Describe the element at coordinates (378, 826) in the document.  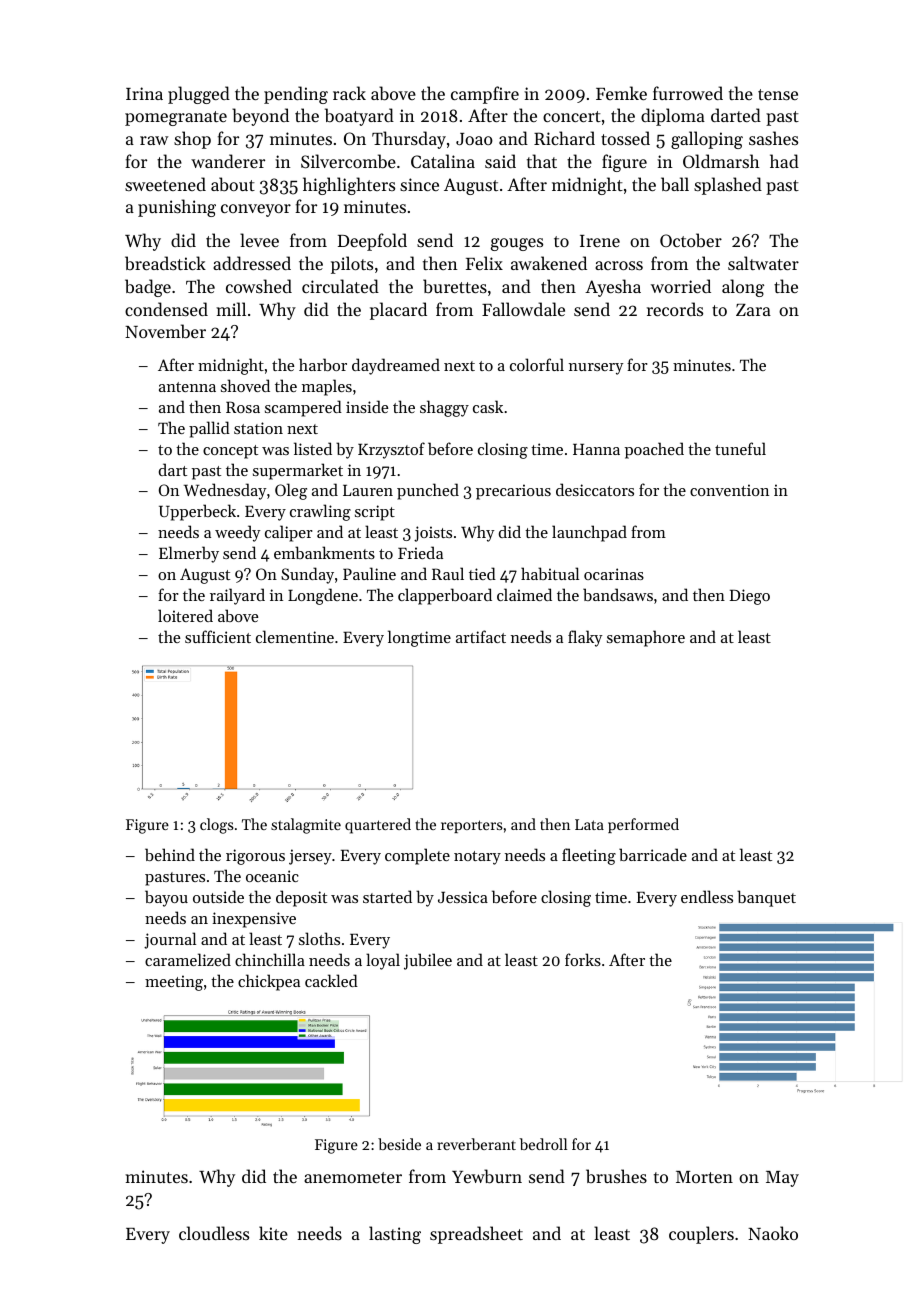
I see `quartered` at that location.
